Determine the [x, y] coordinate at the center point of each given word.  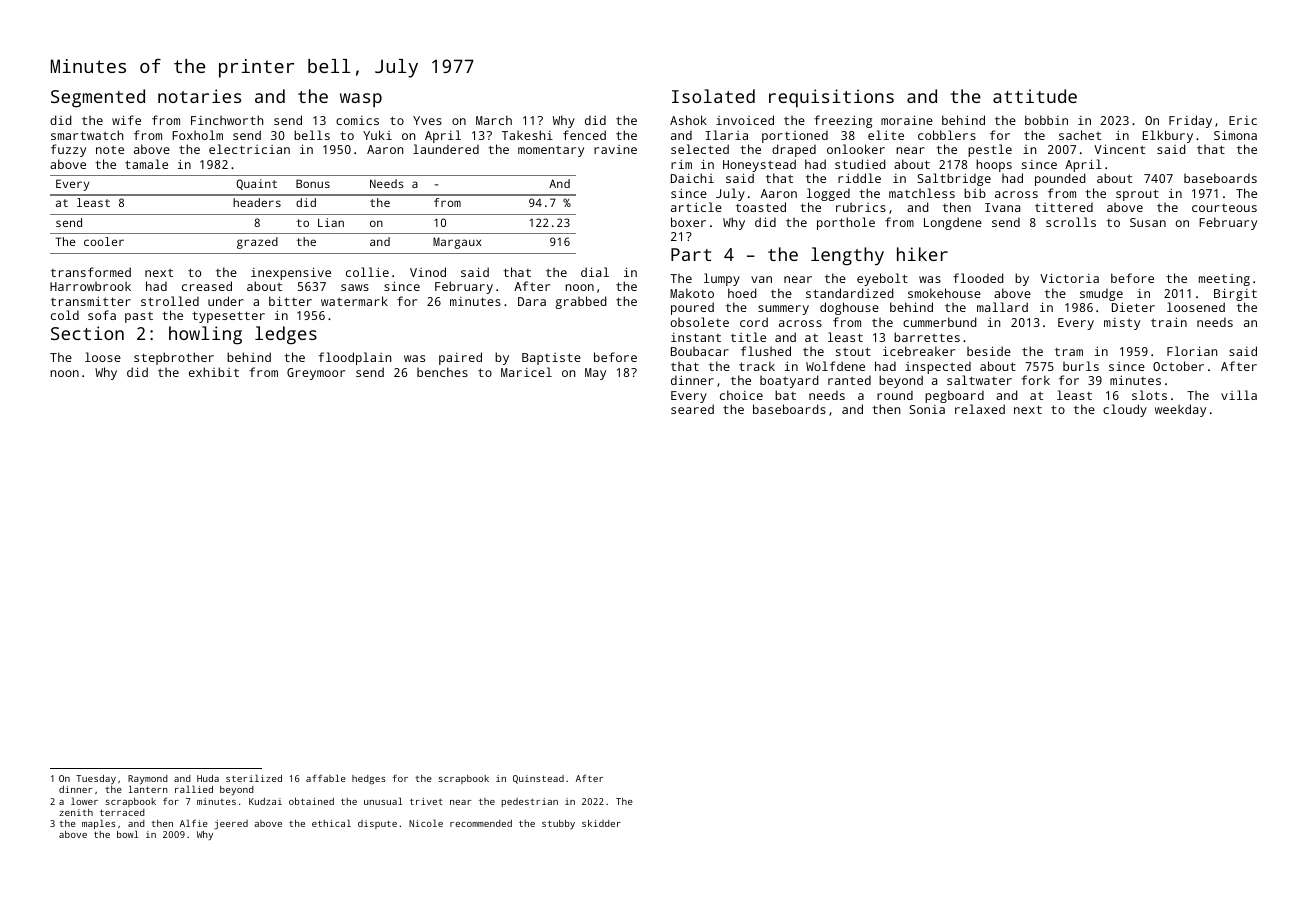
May [595, 374]
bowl [128, 834]
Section [87, 333]
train [1169, 322]
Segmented [98, 98]
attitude [1035, 96]
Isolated [713, 96]
